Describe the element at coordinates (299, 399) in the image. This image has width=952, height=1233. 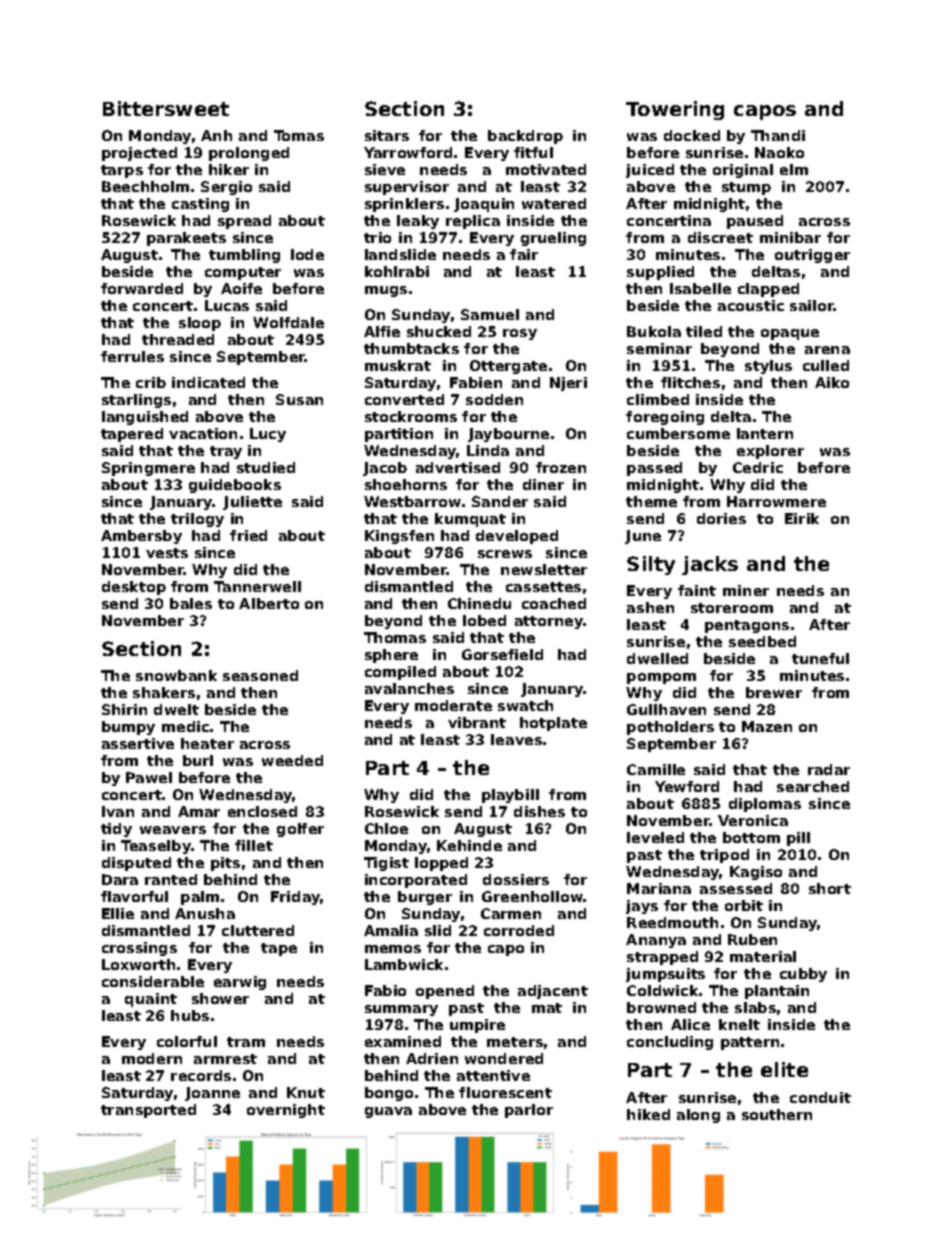
I see `Susan` at that location.
